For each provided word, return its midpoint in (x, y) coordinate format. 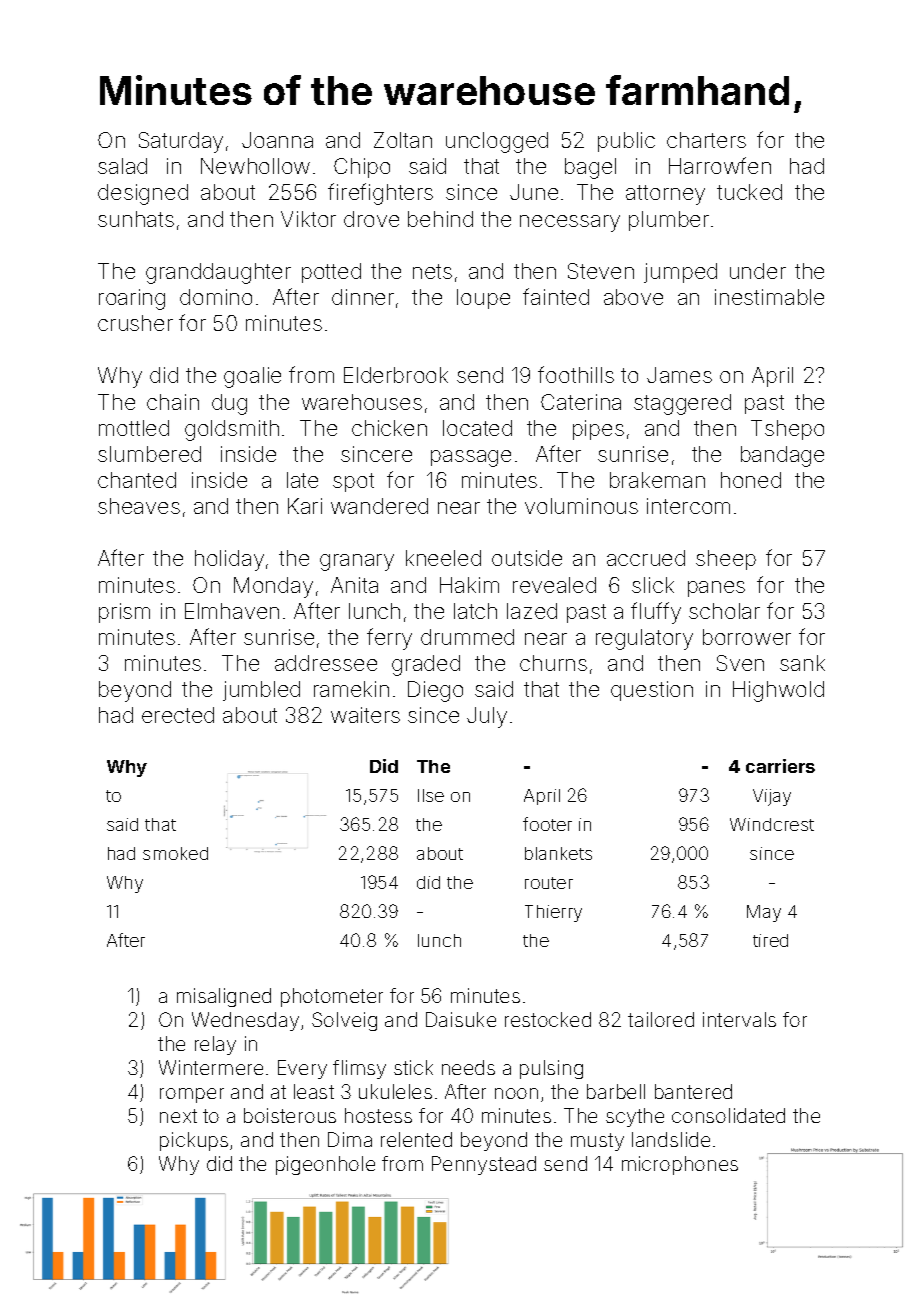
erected (178, 715)
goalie (252, 377)
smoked (175, 853)
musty (597, 1142)
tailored (661, 1019)
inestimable (769, 297)
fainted (556, 296)
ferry (389, 639)
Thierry (553, 913)
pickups (194, 1141)
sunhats (136, 219)
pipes (598, 430)
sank (802, 663)
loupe (483, 299)
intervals (739, 1019)
